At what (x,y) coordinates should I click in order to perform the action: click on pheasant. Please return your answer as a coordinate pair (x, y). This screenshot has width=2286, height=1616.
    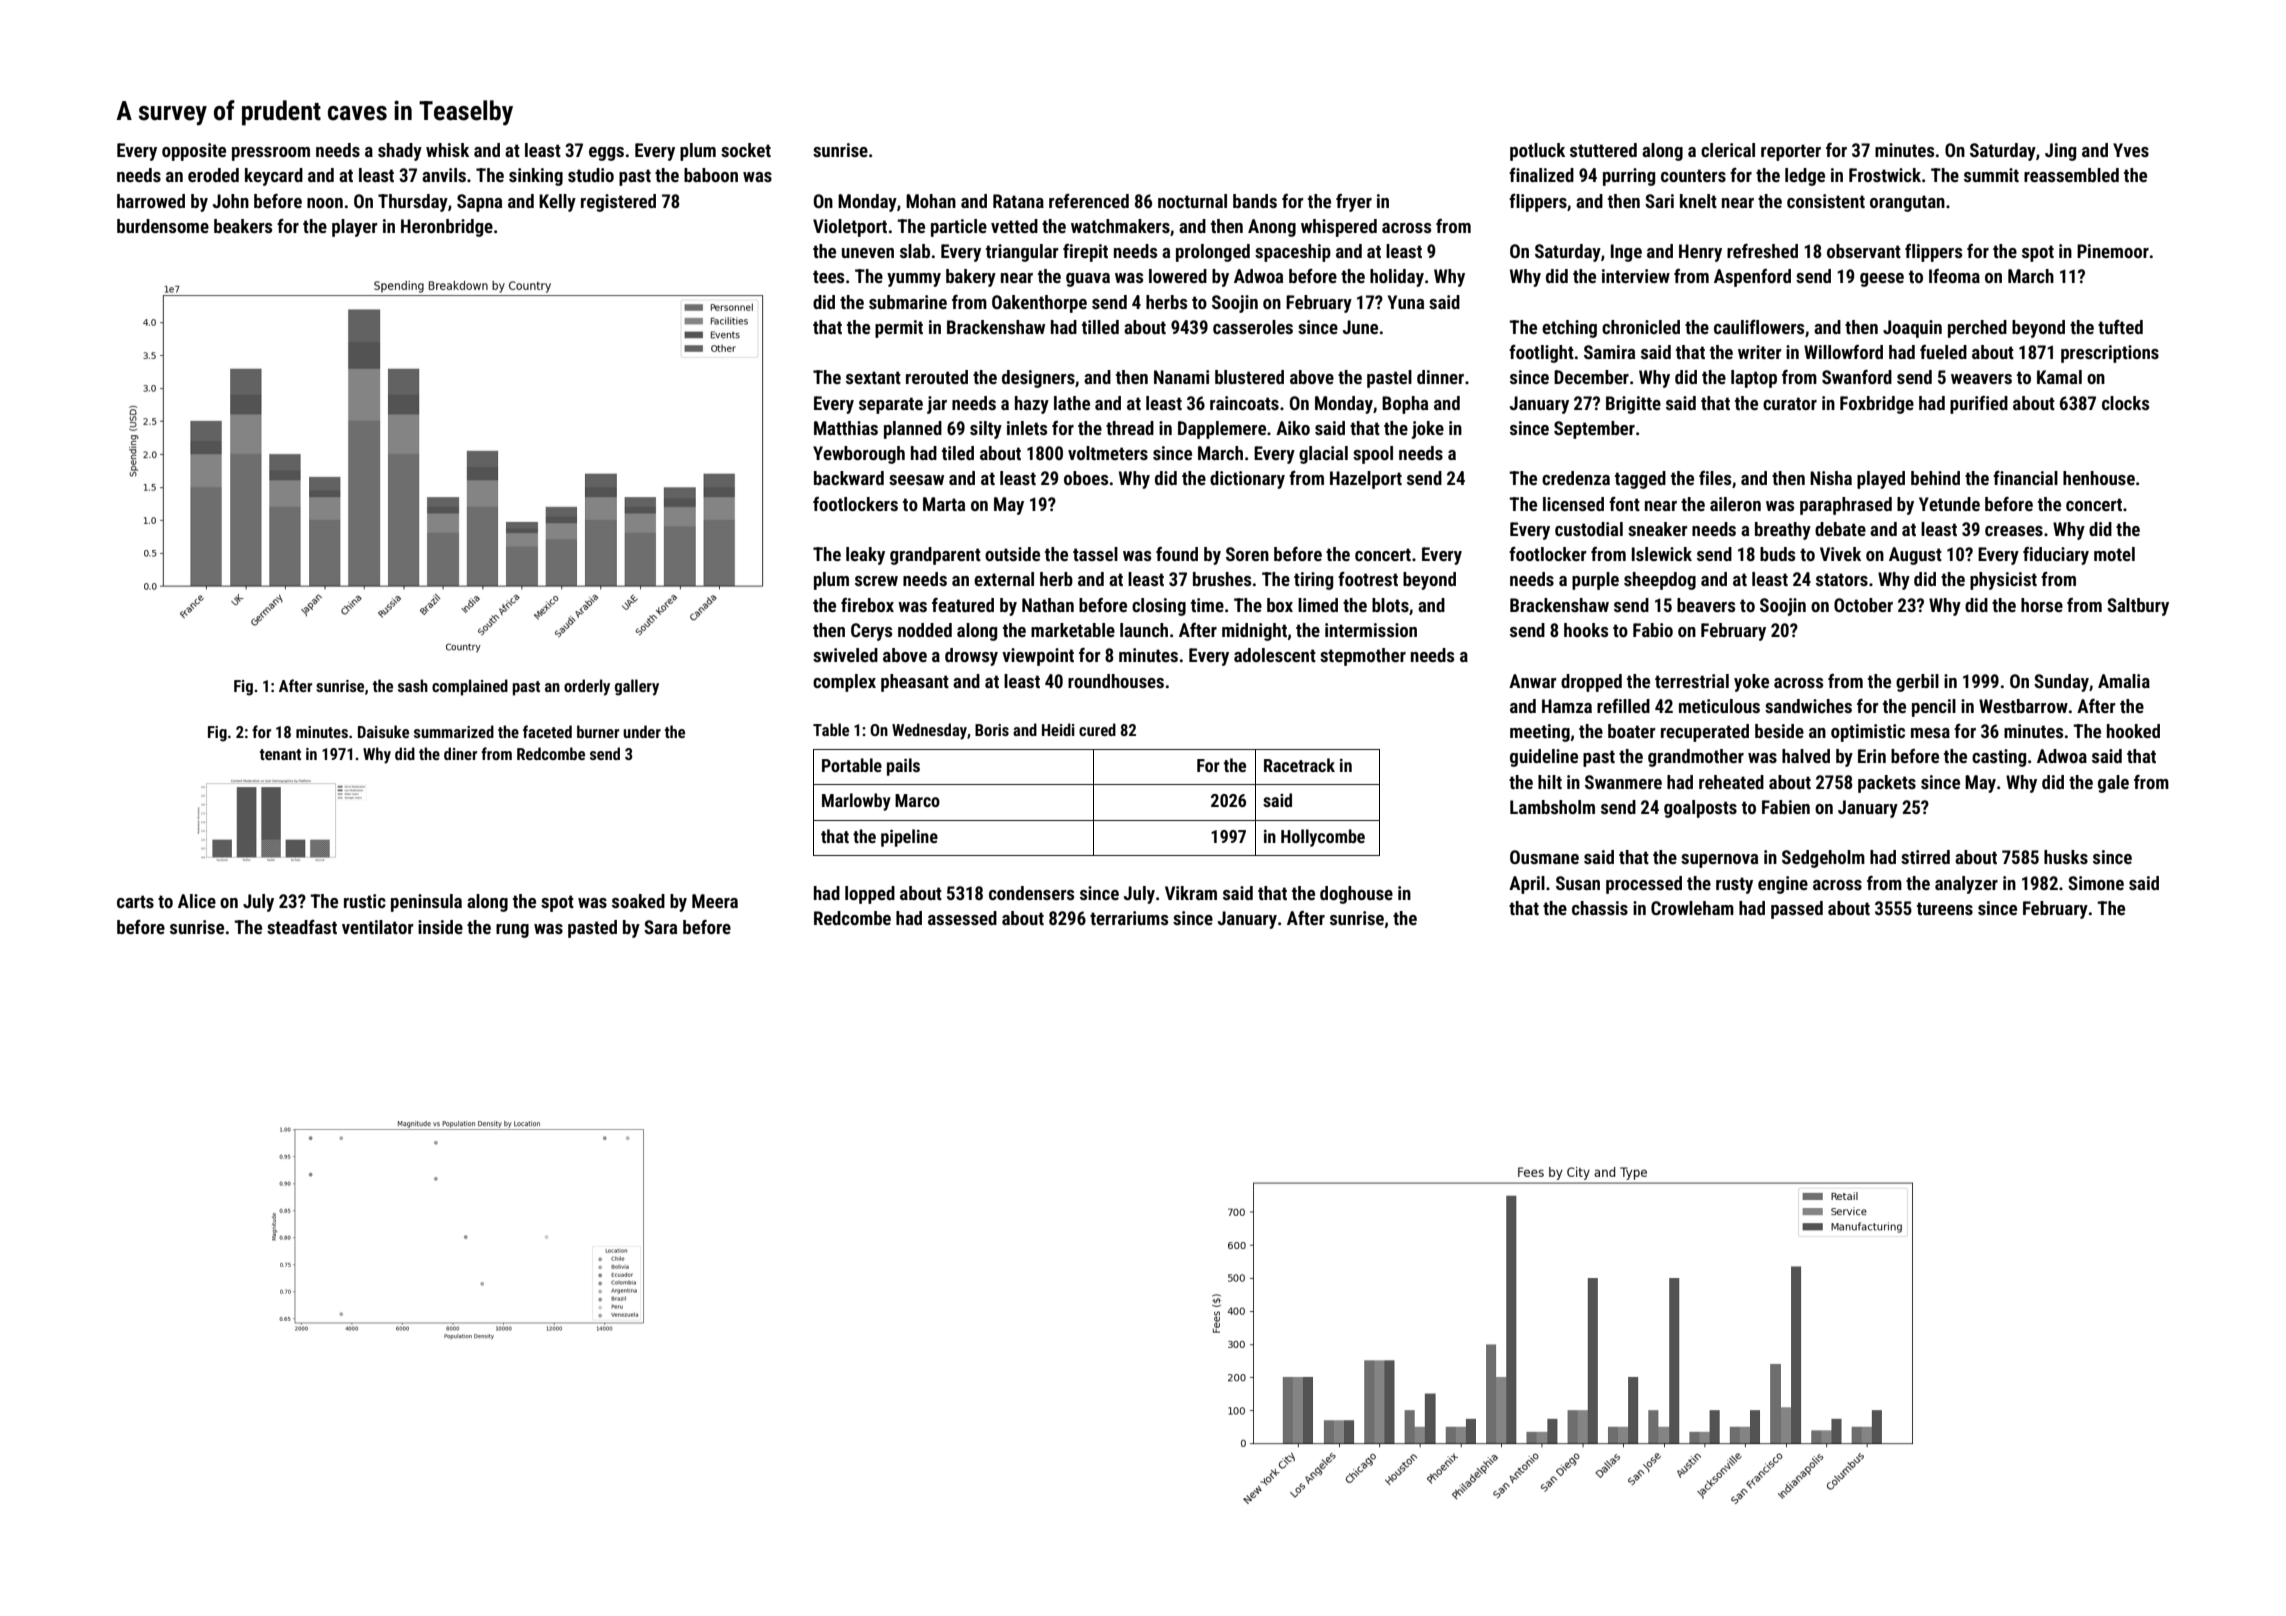
    Looking at the image, I should click on (915, 683).
